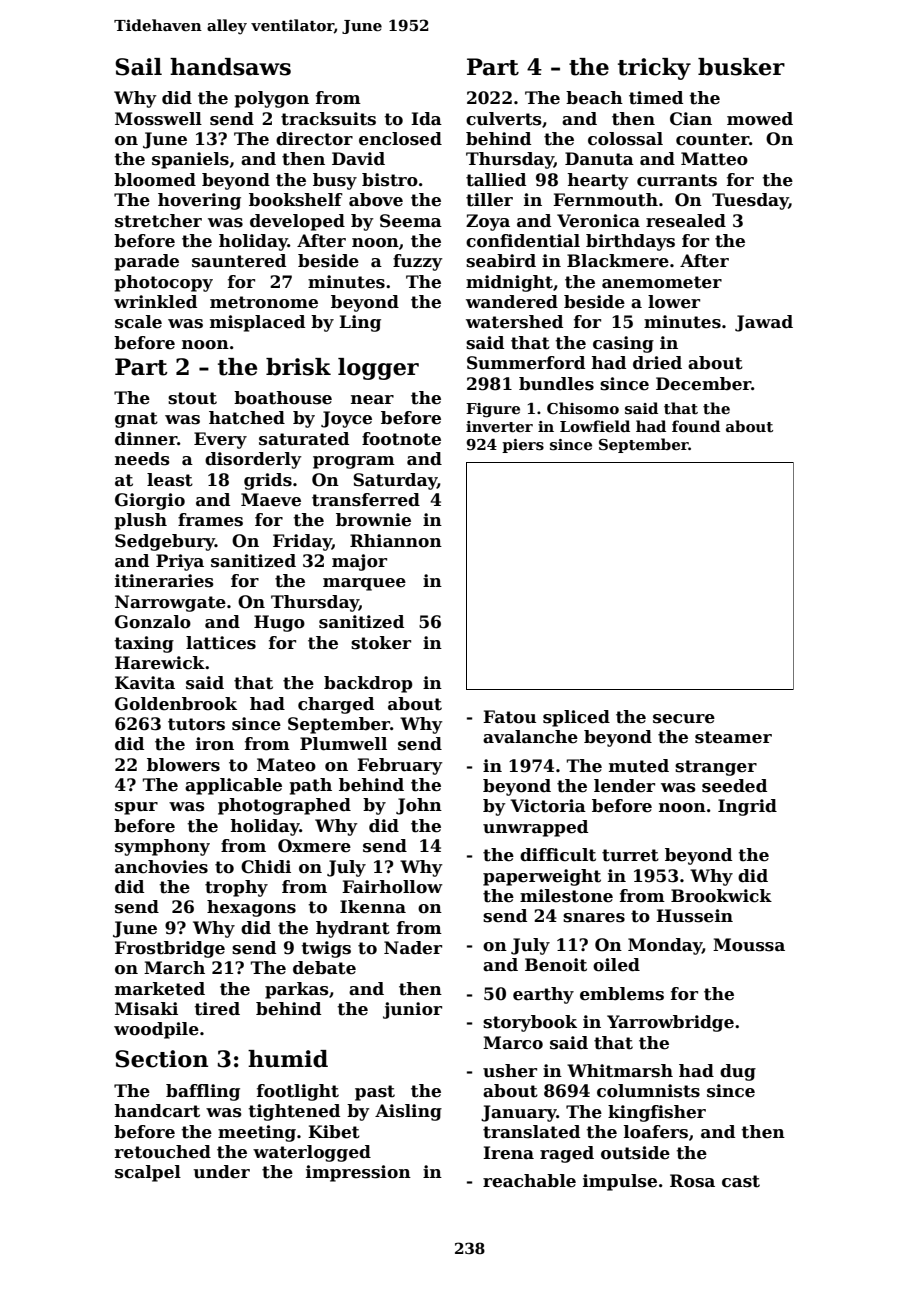 The width and height of the image is (908, 1316). I want to click on busker, so click(741, 67).
